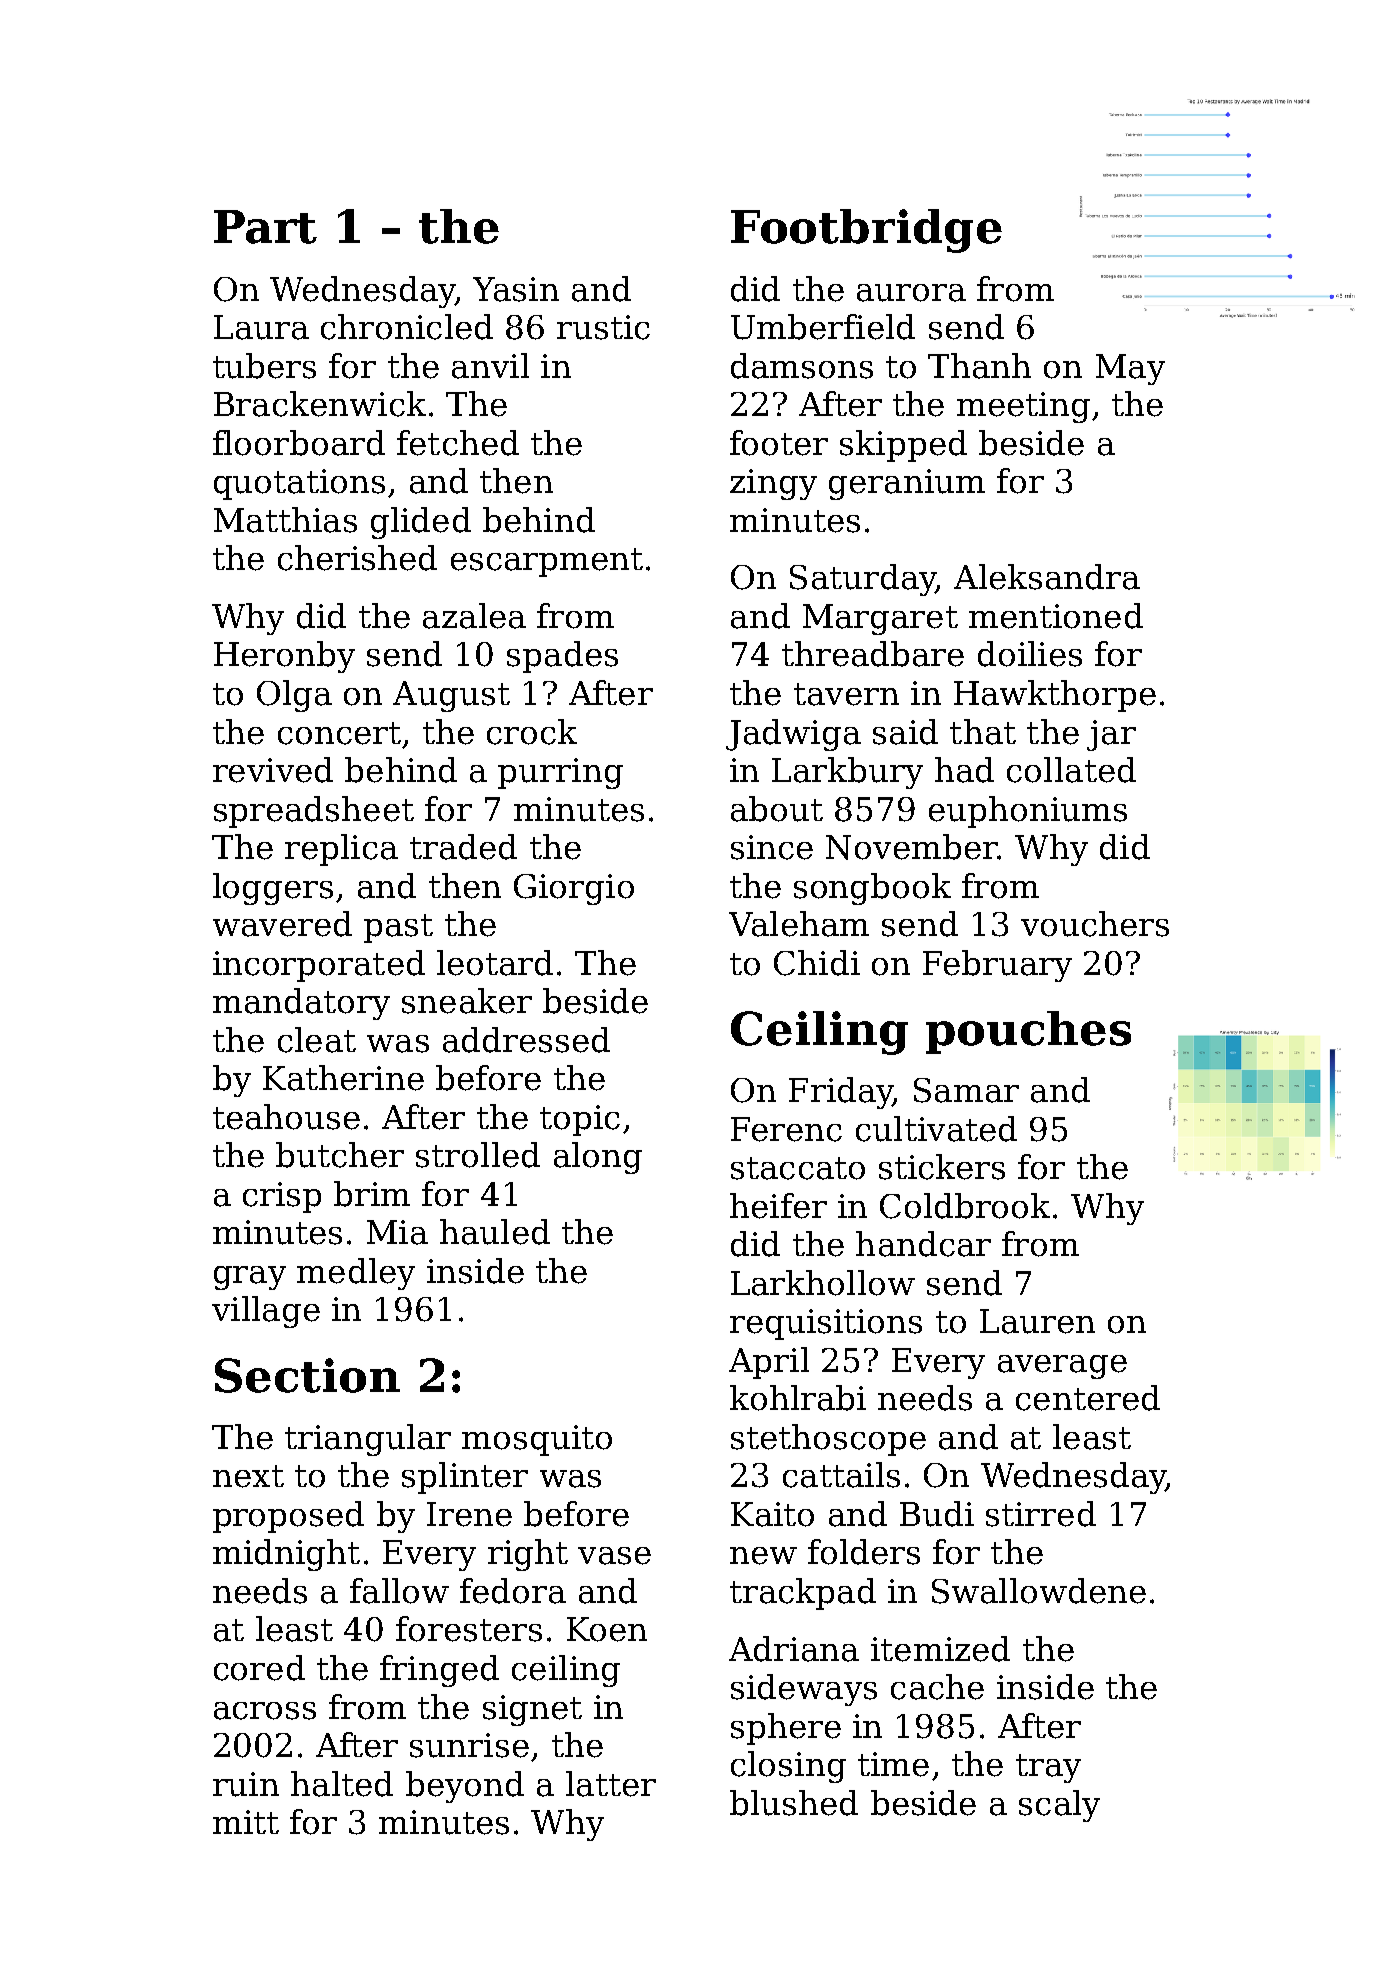 The width and height of the page is (1386, 1969). I want to click on aurora, so click(911, 293).
